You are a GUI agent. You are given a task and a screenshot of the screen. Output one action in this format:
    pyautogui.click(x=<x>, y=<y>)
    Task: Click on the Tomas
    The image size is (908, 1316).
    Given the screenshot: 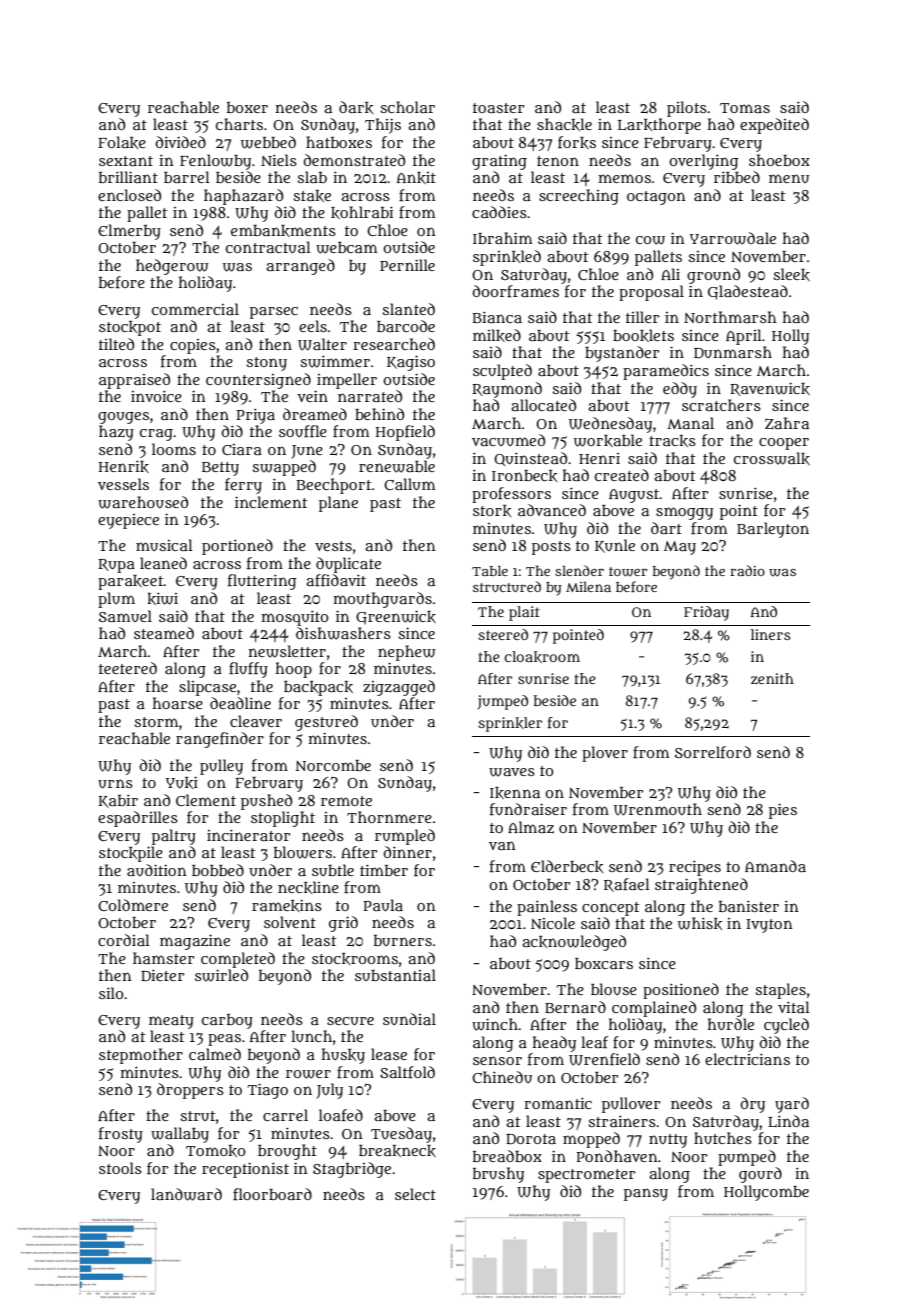 What is the action you would take?
    pyautogui.click(x=745, y=108)
